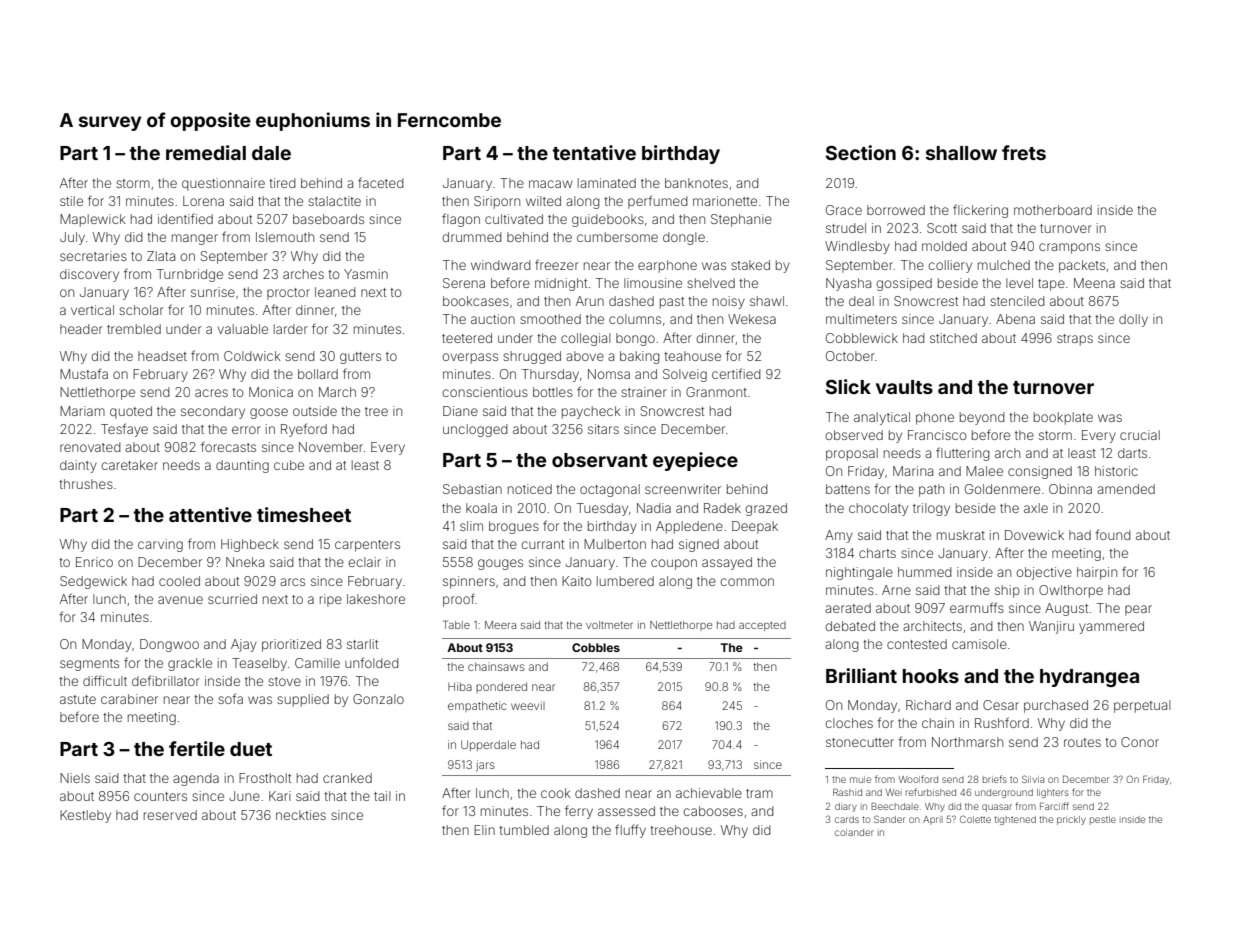  I want to click on frets, so click(1024, 152).
